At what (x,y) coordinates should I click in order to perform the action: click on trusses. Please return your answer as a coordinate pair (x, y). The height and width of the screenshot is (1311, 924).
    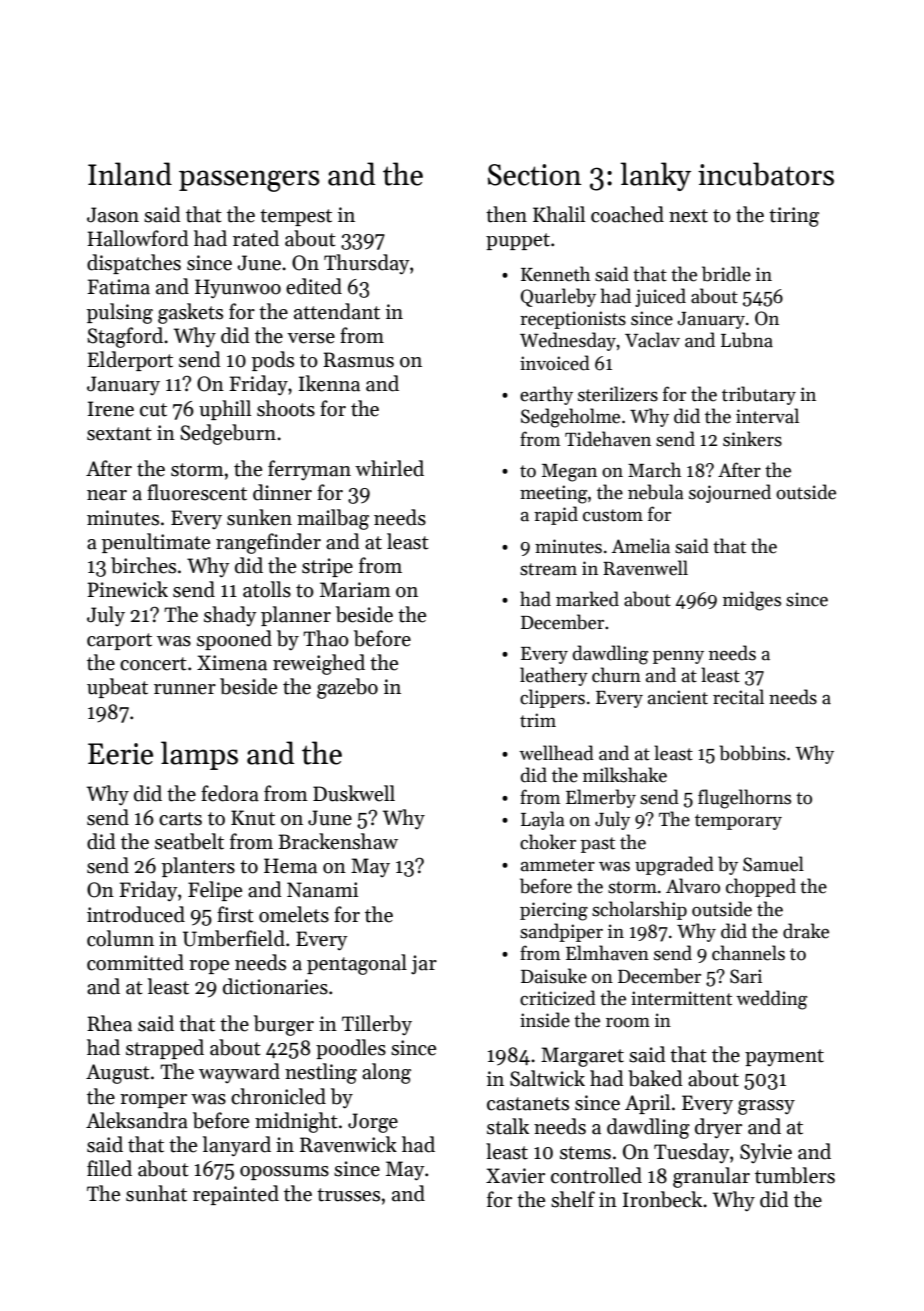
    Looking at the image, I should click on (348, 1195).
